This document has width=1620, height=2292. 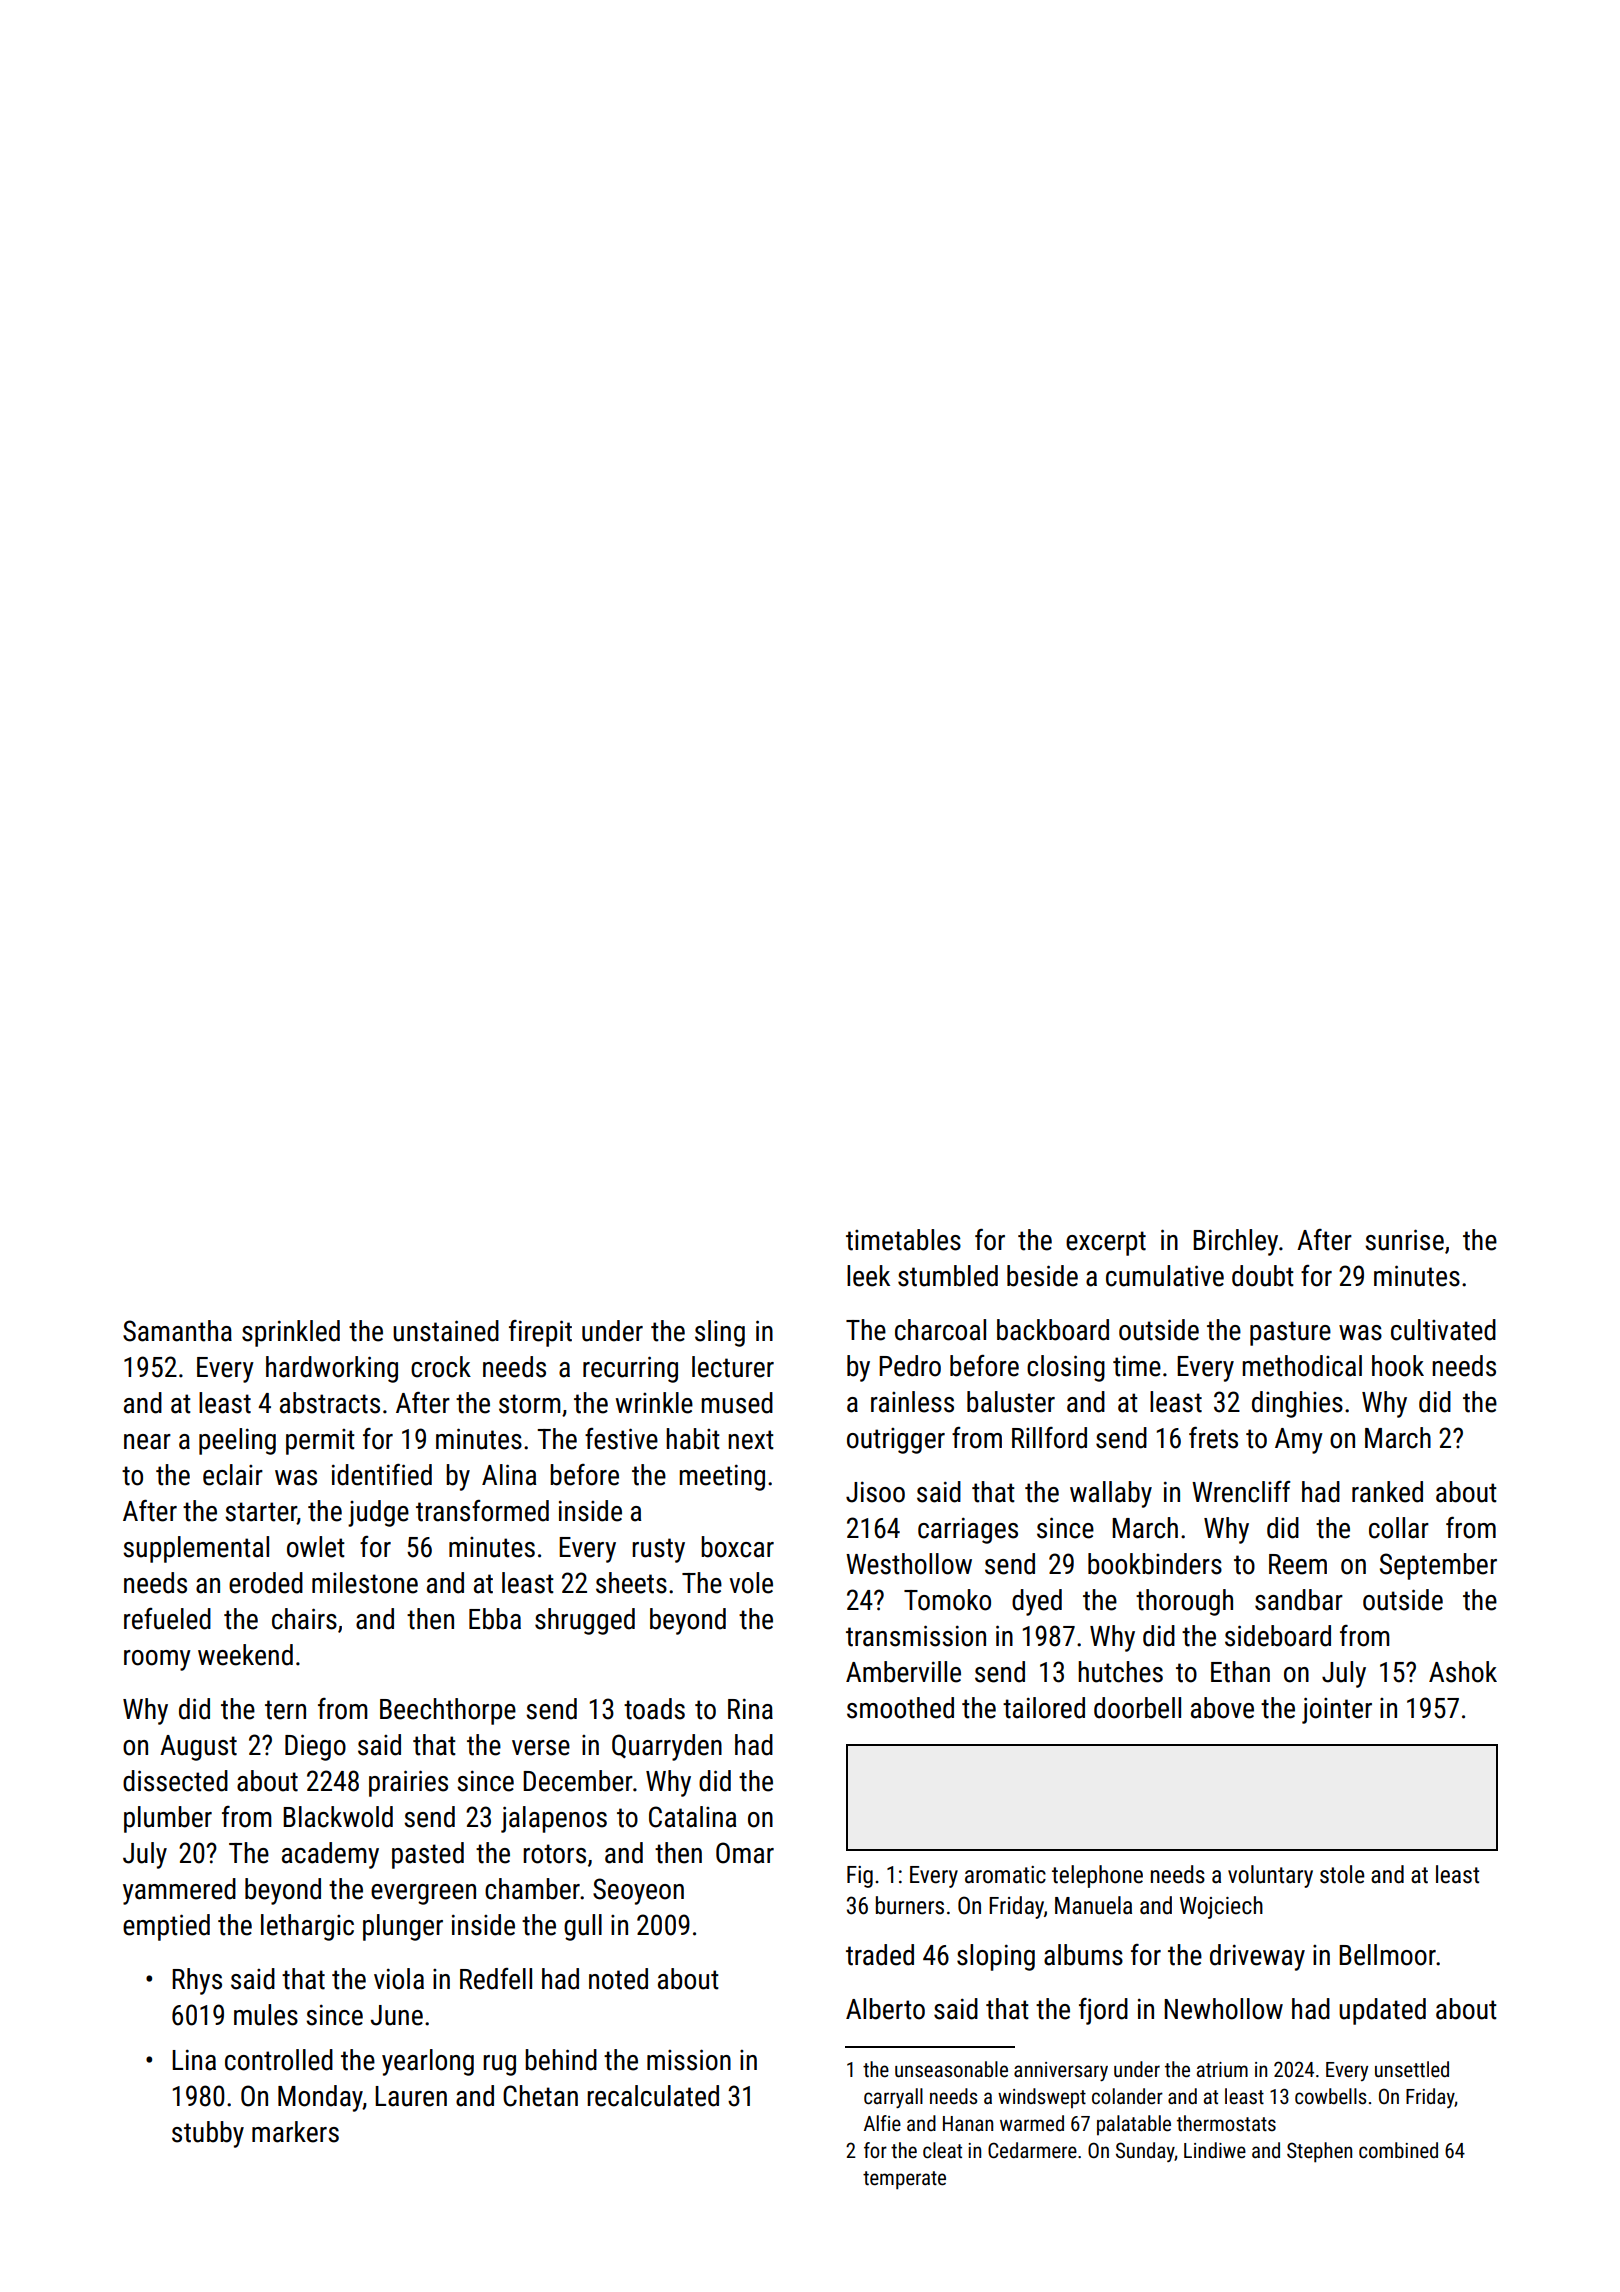 I want to click on excerpt, so click(x=1106, y=1243).
